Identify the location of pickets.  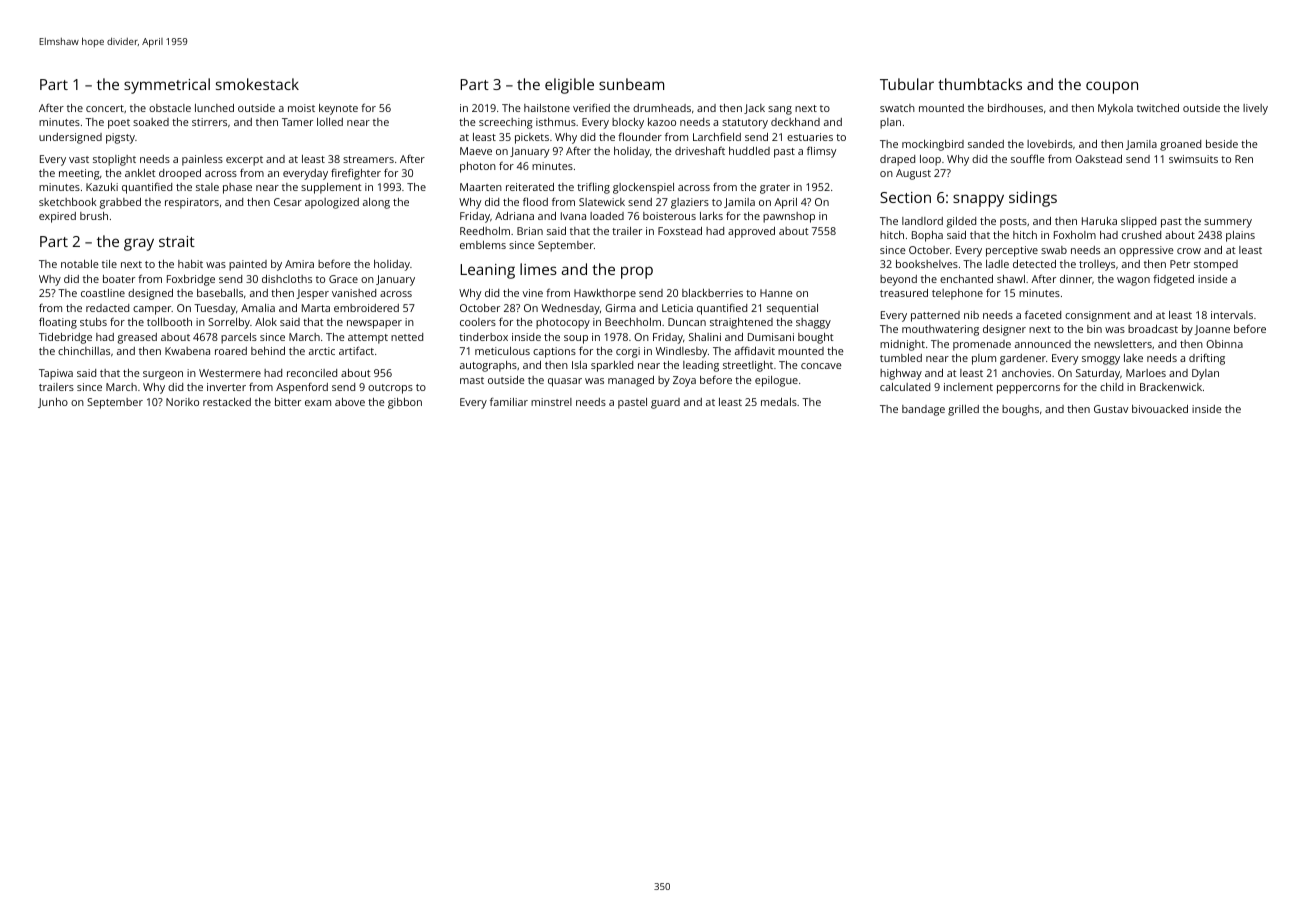
(532, 138).
